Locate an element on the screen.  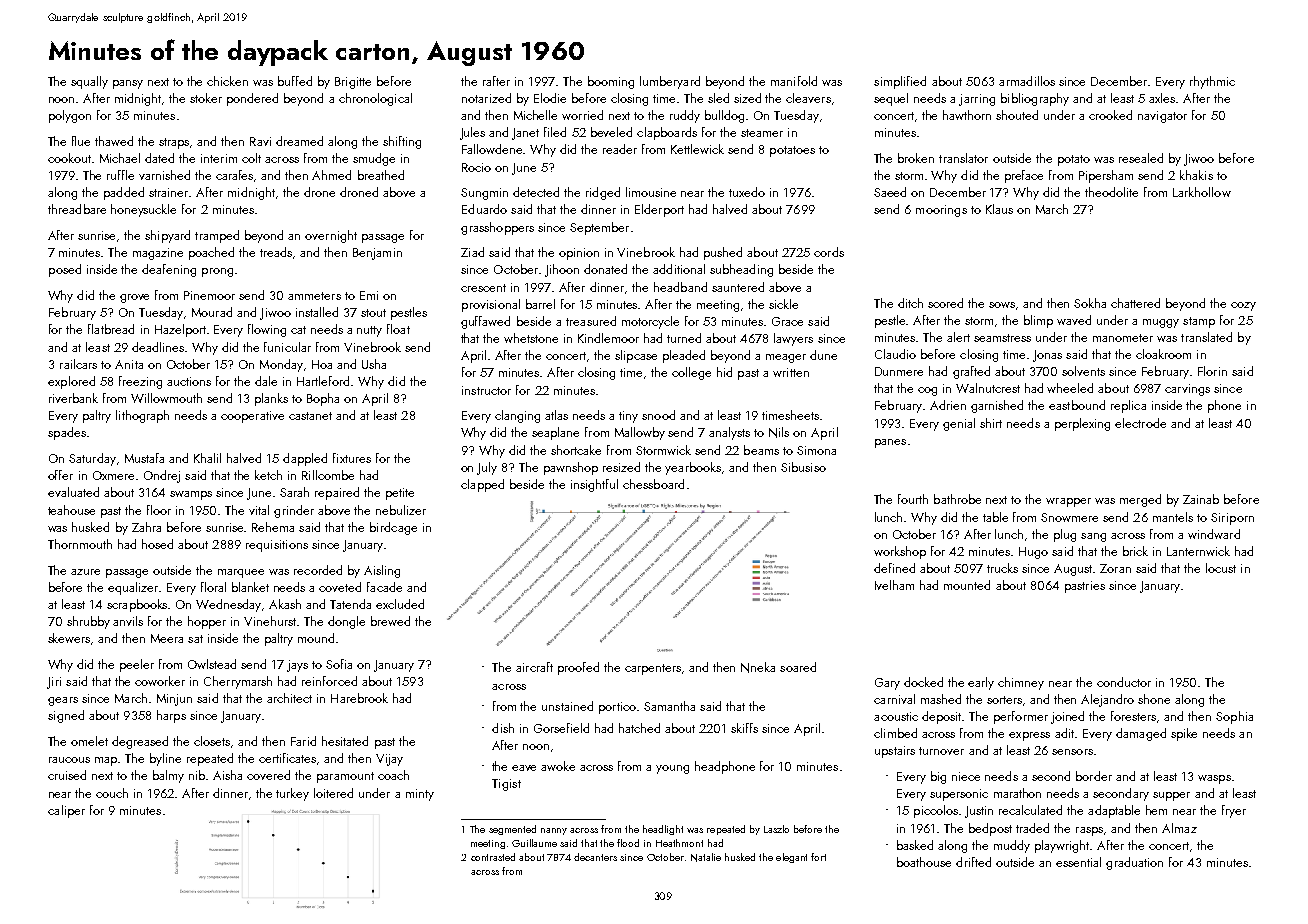
Pinemoor is located at coordinates (209, 295).
